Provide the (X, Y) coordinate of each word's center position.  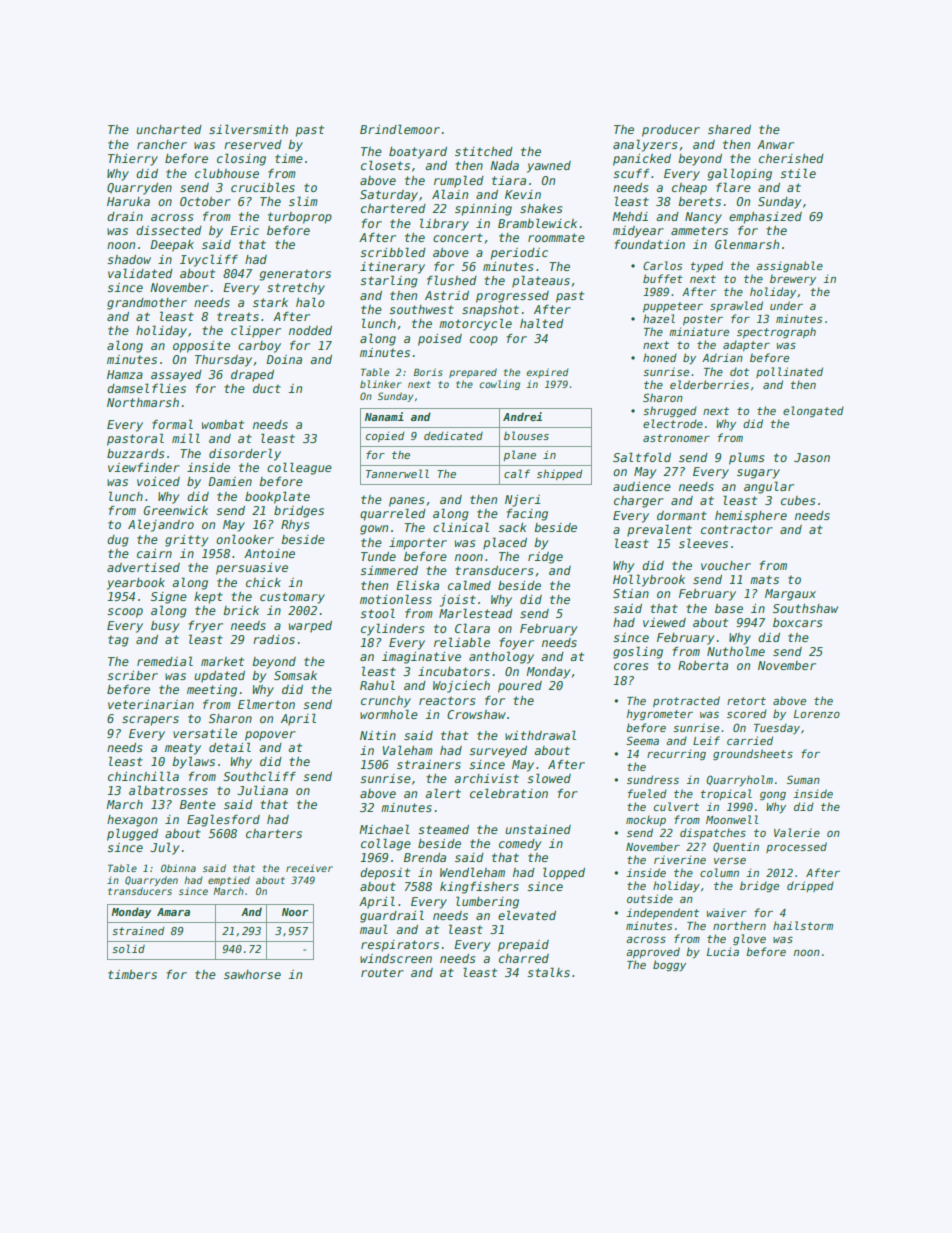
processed (796, 847)
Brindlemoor (400, 129)
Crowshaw (476, 714)
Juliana (262, 790)
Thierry (133, 160)
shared (729, 129)
